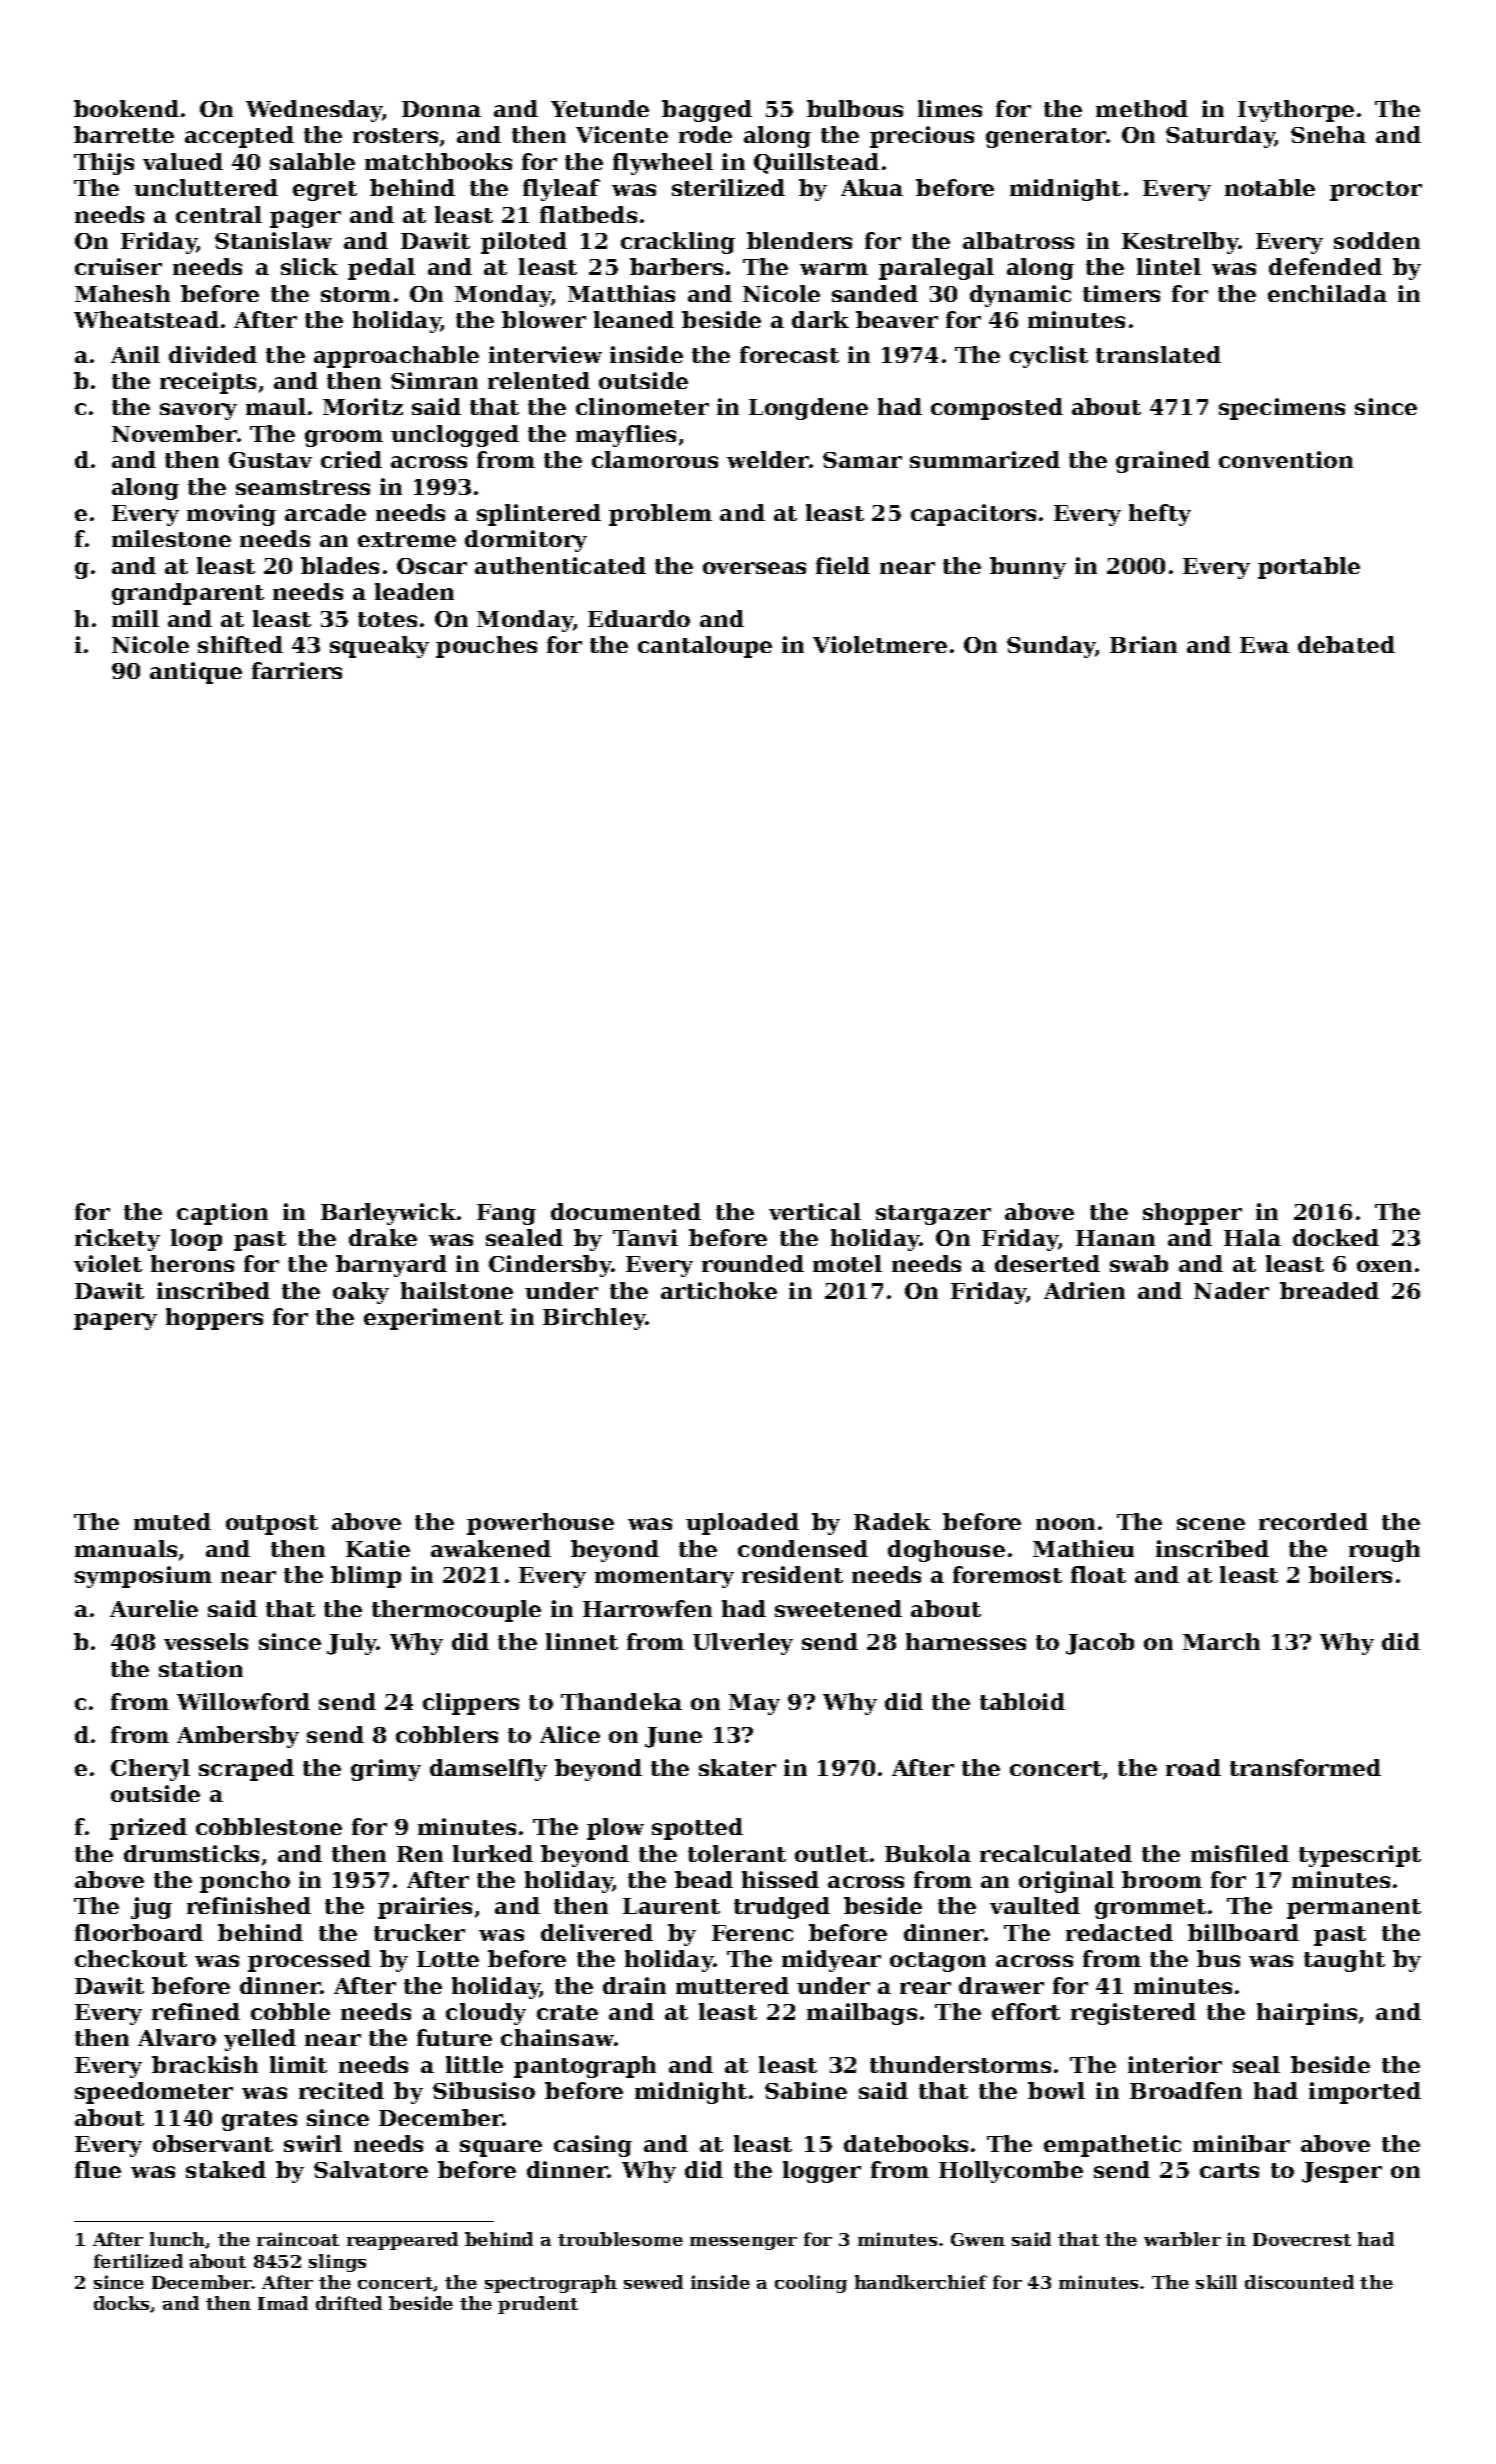 This screenshot has width=1496, height=2464. Describe the element at coordinates (309, 266) in the screenshot. I see `slick` at that location.
